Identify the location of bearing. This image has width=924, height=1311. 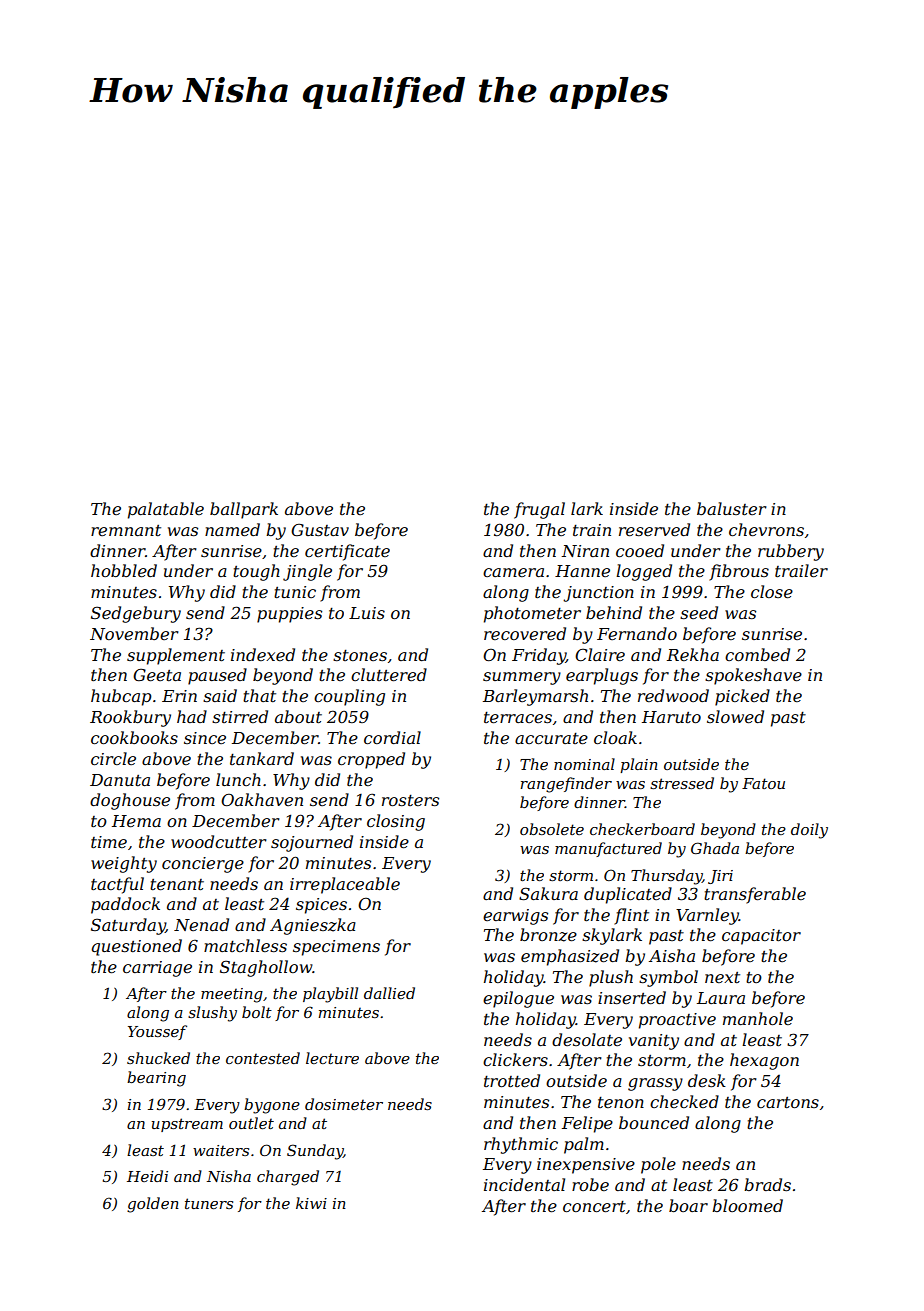
(156, 1079).
